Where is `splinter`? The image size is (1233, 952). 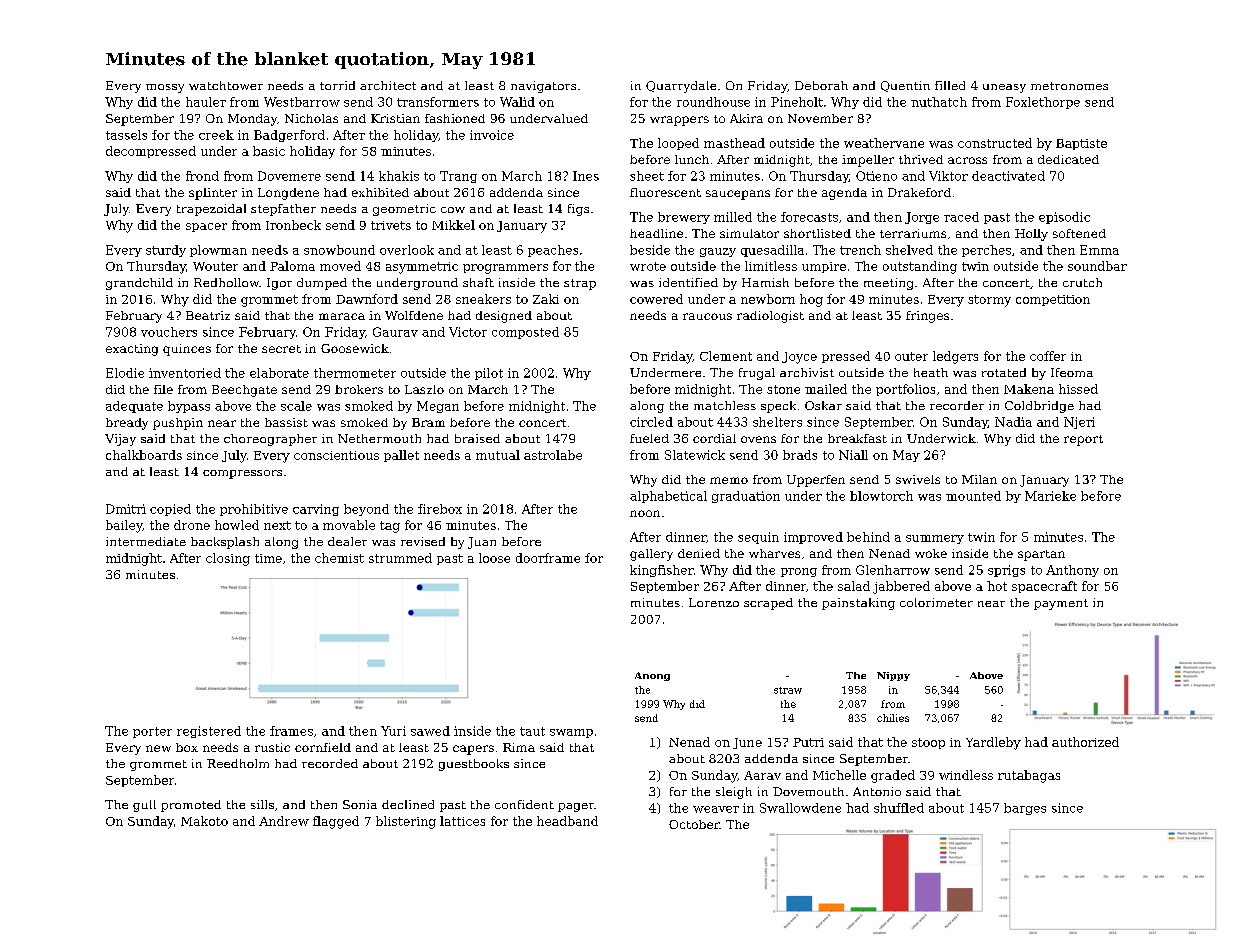
splinter is located at coordinates (213, 194).
